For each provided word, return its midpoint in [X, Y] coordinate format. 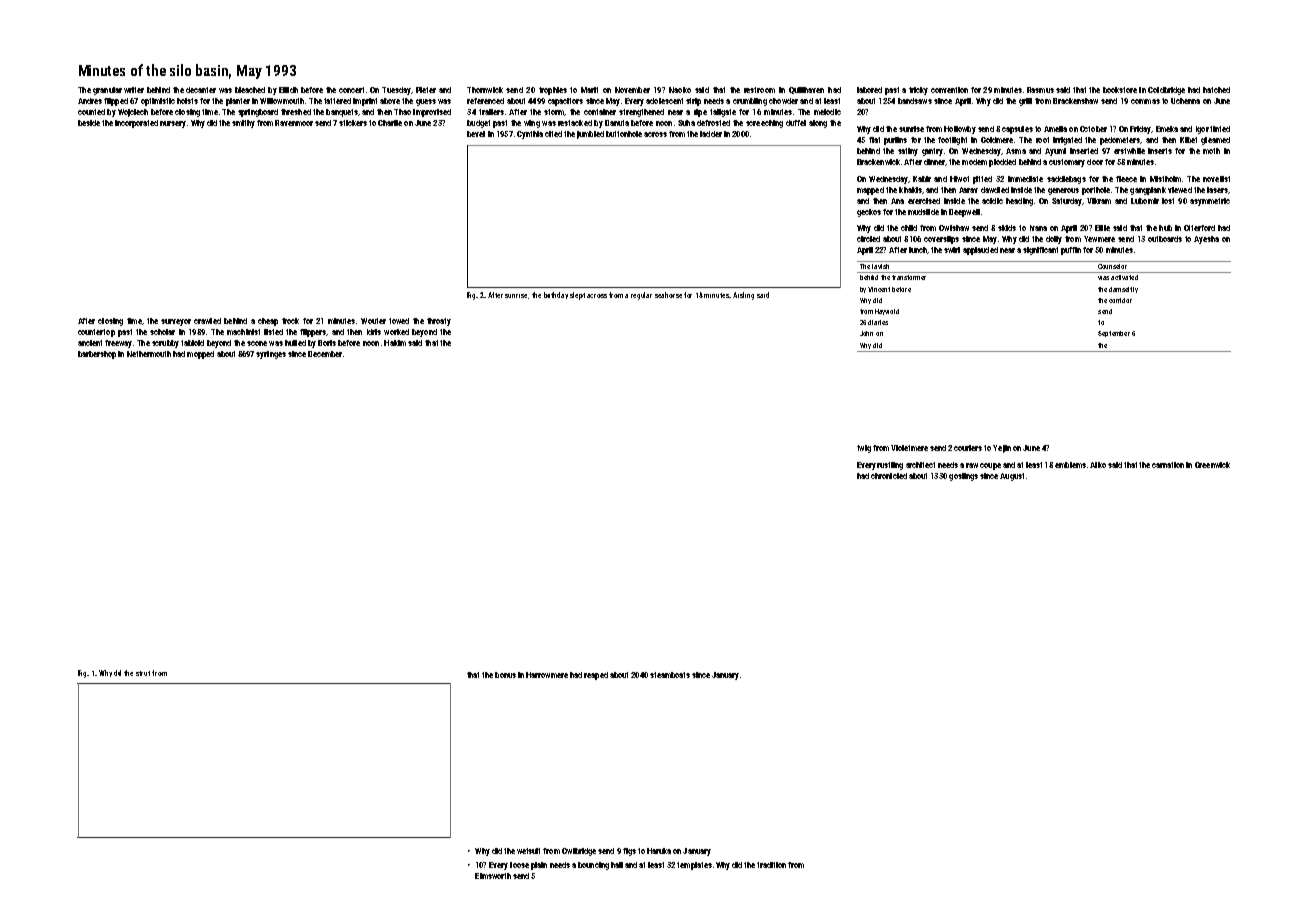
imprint [365, 102]
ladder [711, 134]
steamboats [670, 675]
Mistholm [1165, 179]
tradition [771, 865]
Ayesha [1206, 240]
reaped [596, 676]
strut [143, 673]
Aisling [743, 296]
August [1012, 477]
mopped [200, 355]
